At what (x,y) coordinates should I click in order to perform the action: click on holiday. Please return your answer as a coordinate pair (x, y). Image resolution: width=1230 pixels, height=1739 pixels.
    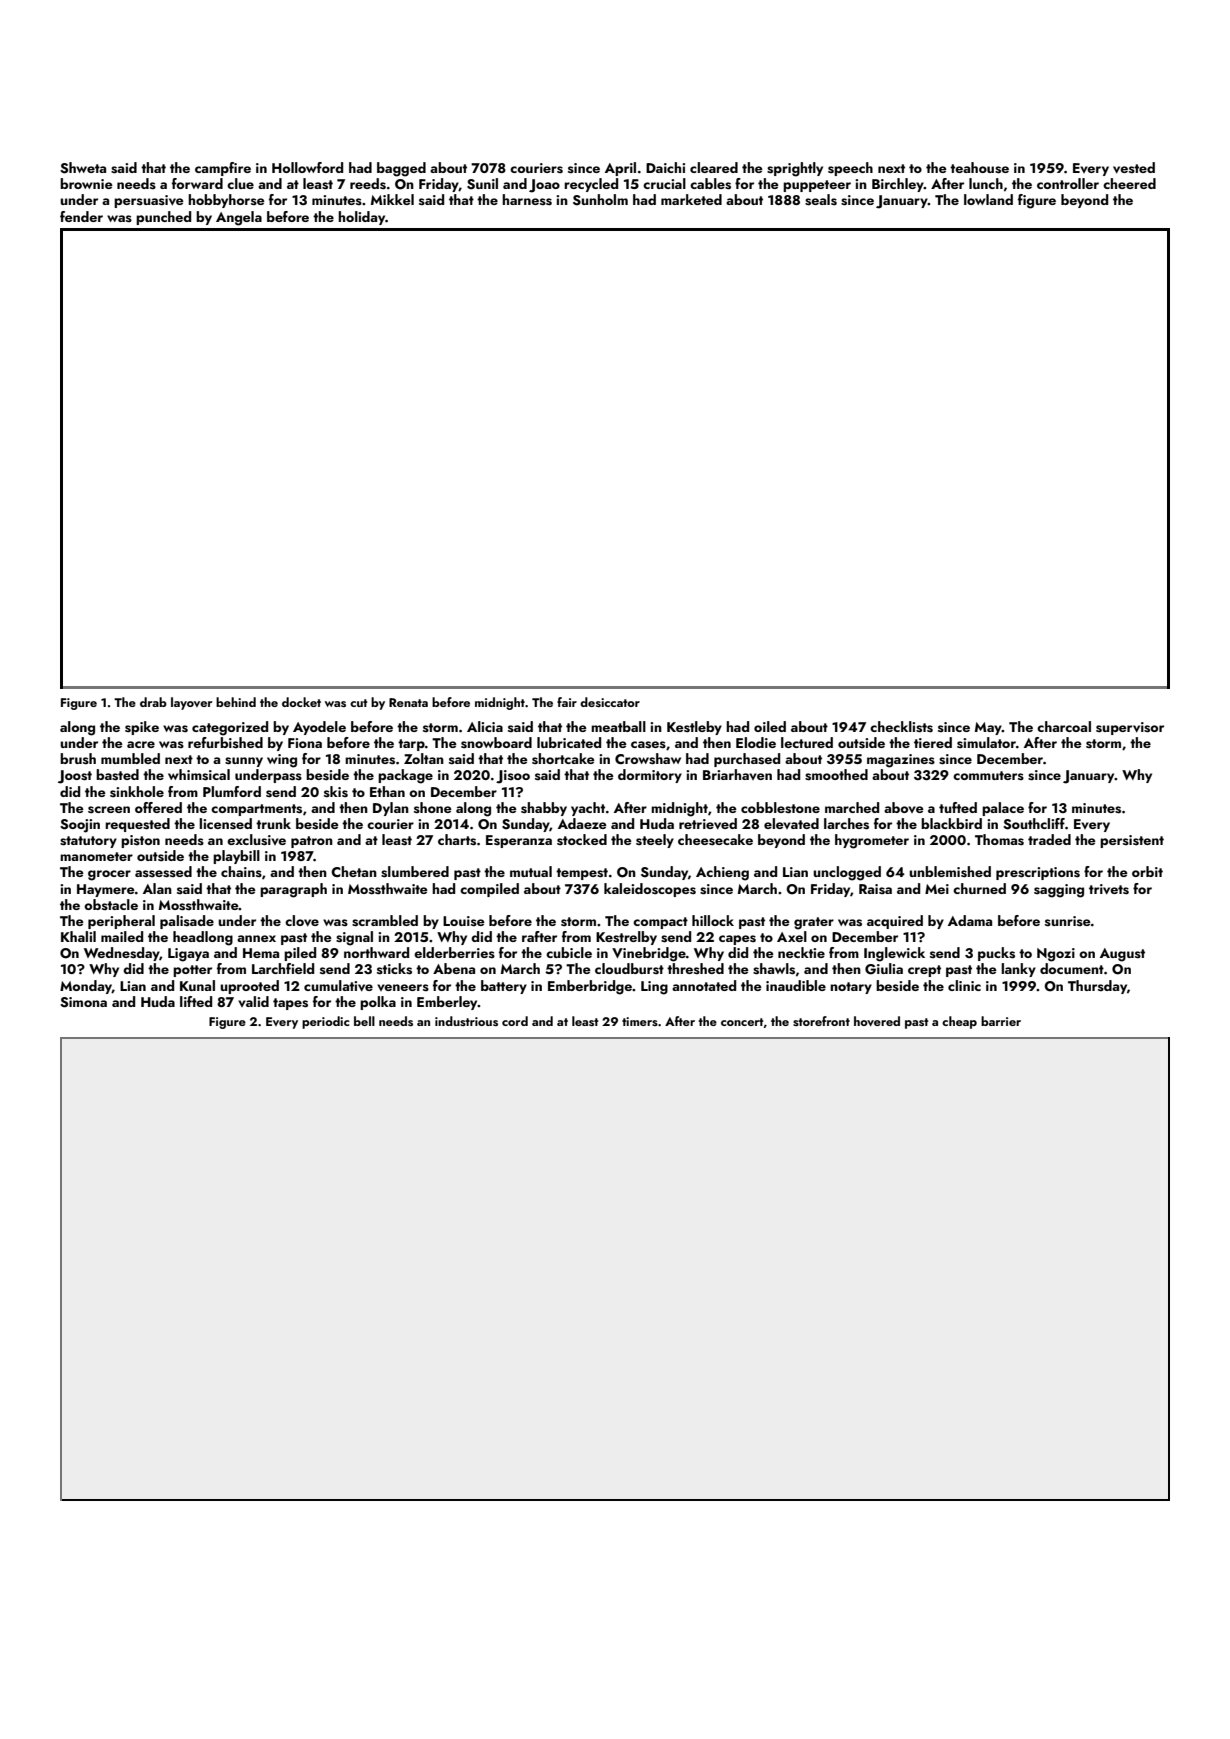
    Looking at the image, I should click on (361, 218).
